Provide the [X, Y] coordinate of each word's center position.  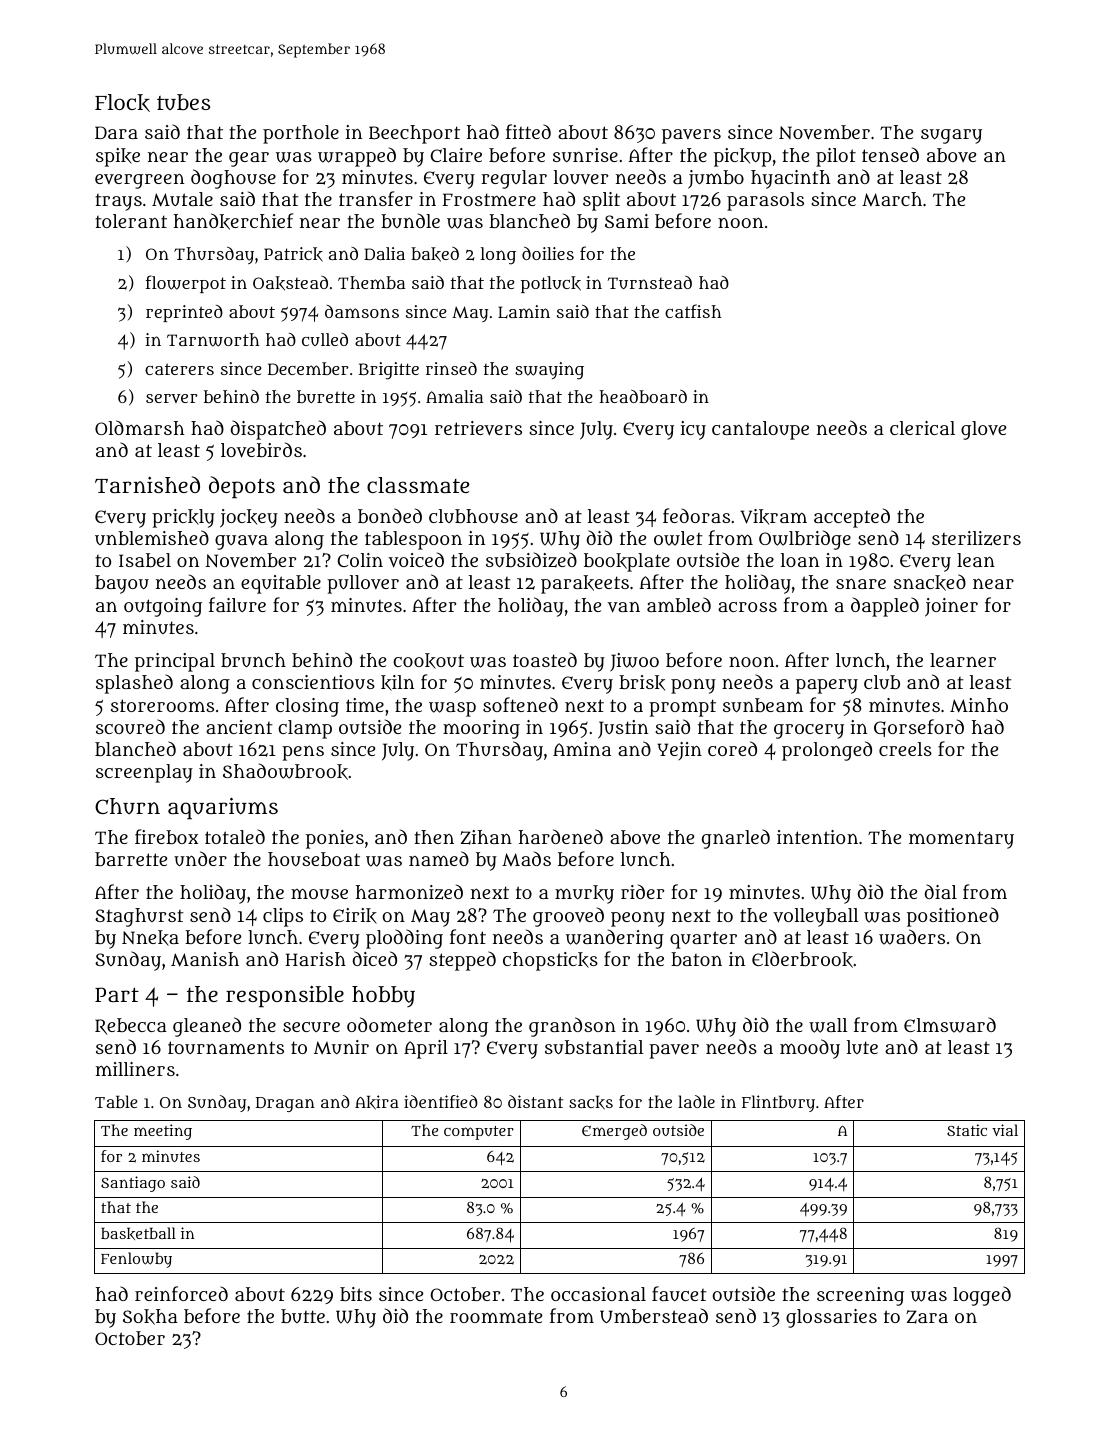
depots [242, 487]
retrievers [478, 428]
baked [435, 254]
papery [827, 686]
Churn [127, 806]
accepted [852, 518]
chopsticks [550, 961]
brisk [642, 683]
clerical [922, 428]
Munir [341, 1047]
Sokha [150, 1317]
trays [118, 202]
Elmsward [950, 1025]
